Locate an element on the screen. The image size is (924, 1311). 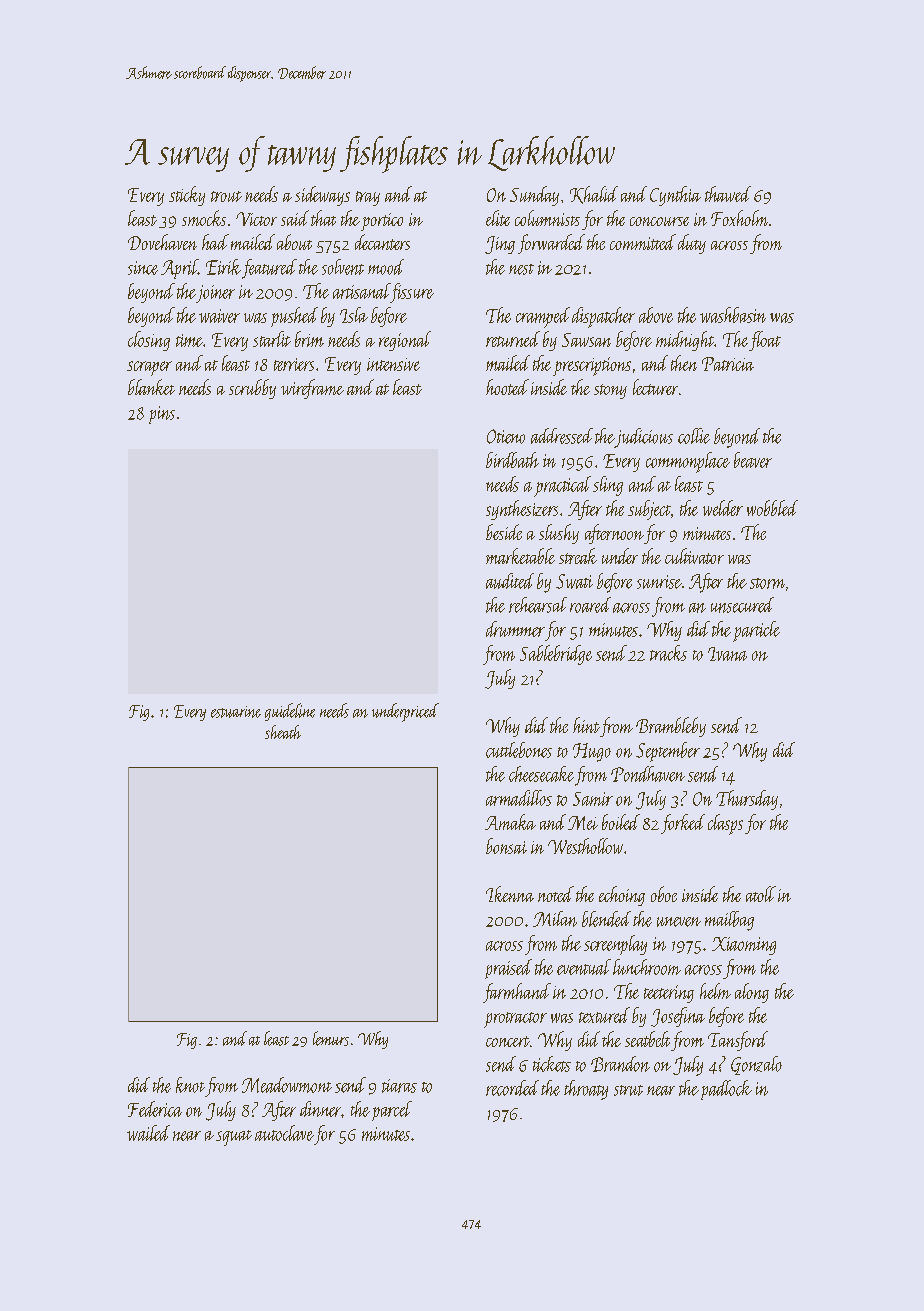
portico is located at coordinates (382, 222).
